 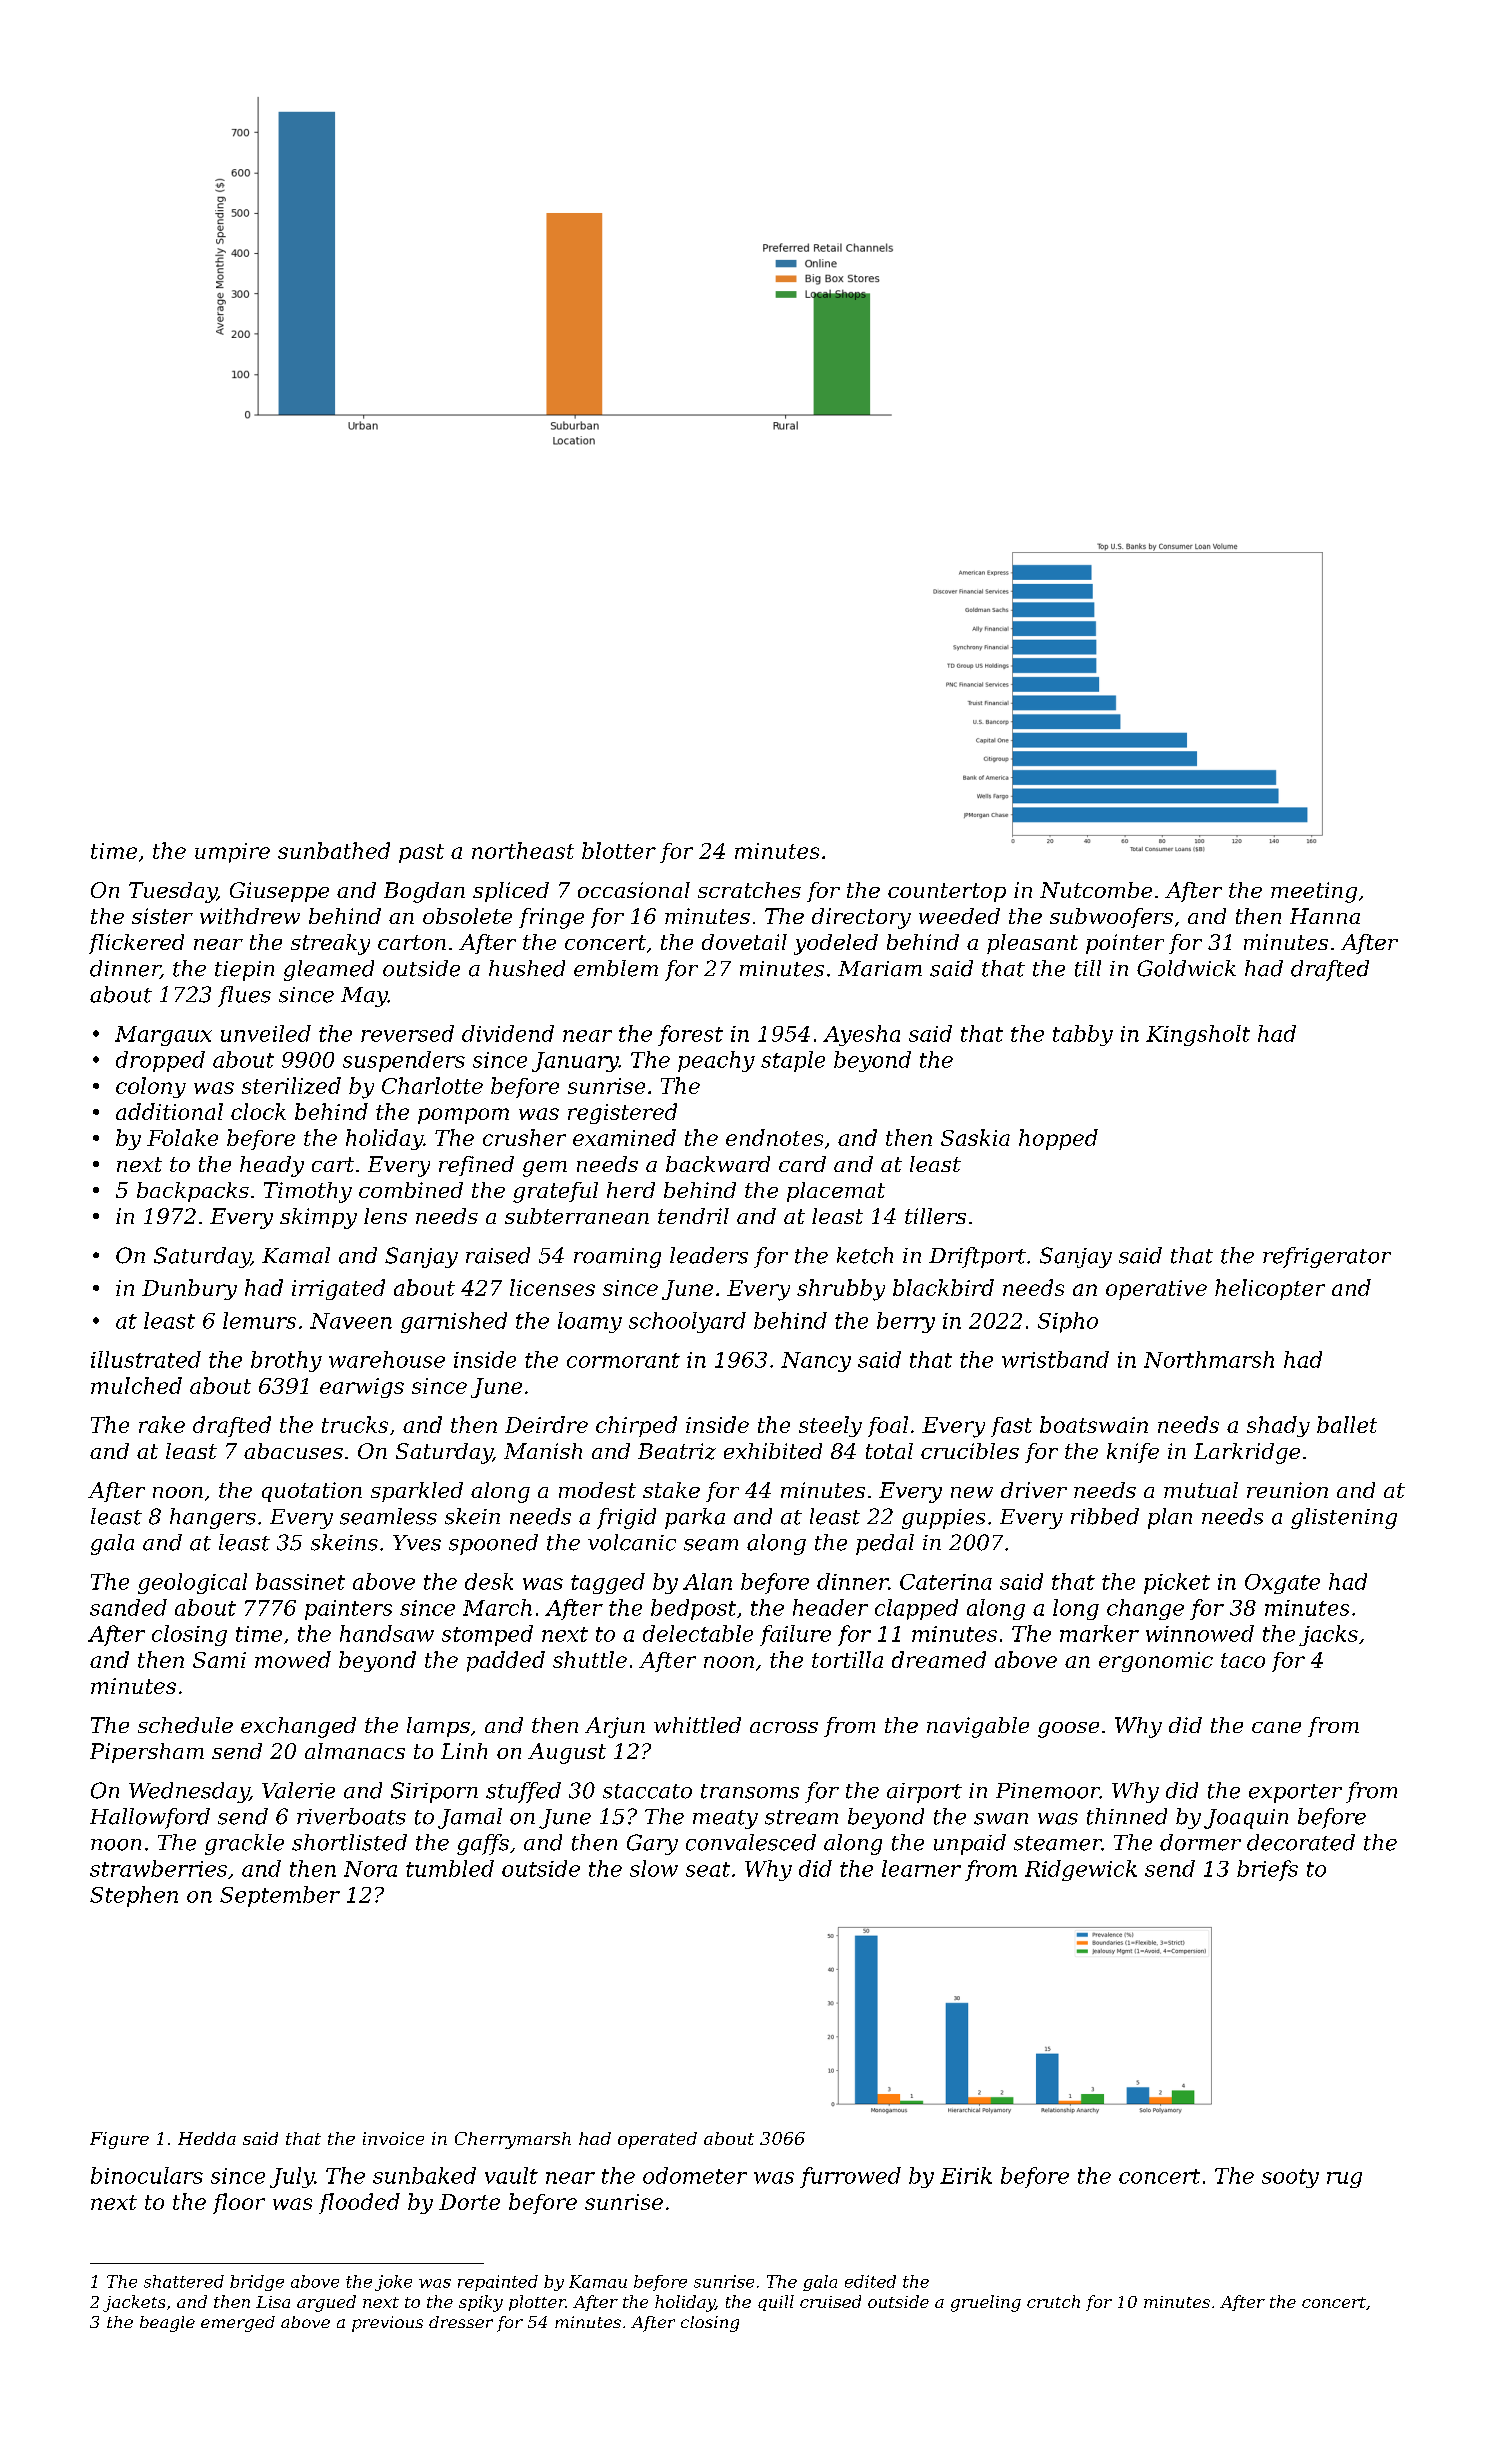 What do you see at coordinates (1198, 1035) in the image?
I see `Kingsholt` at bounding box center [1198, 1035].
